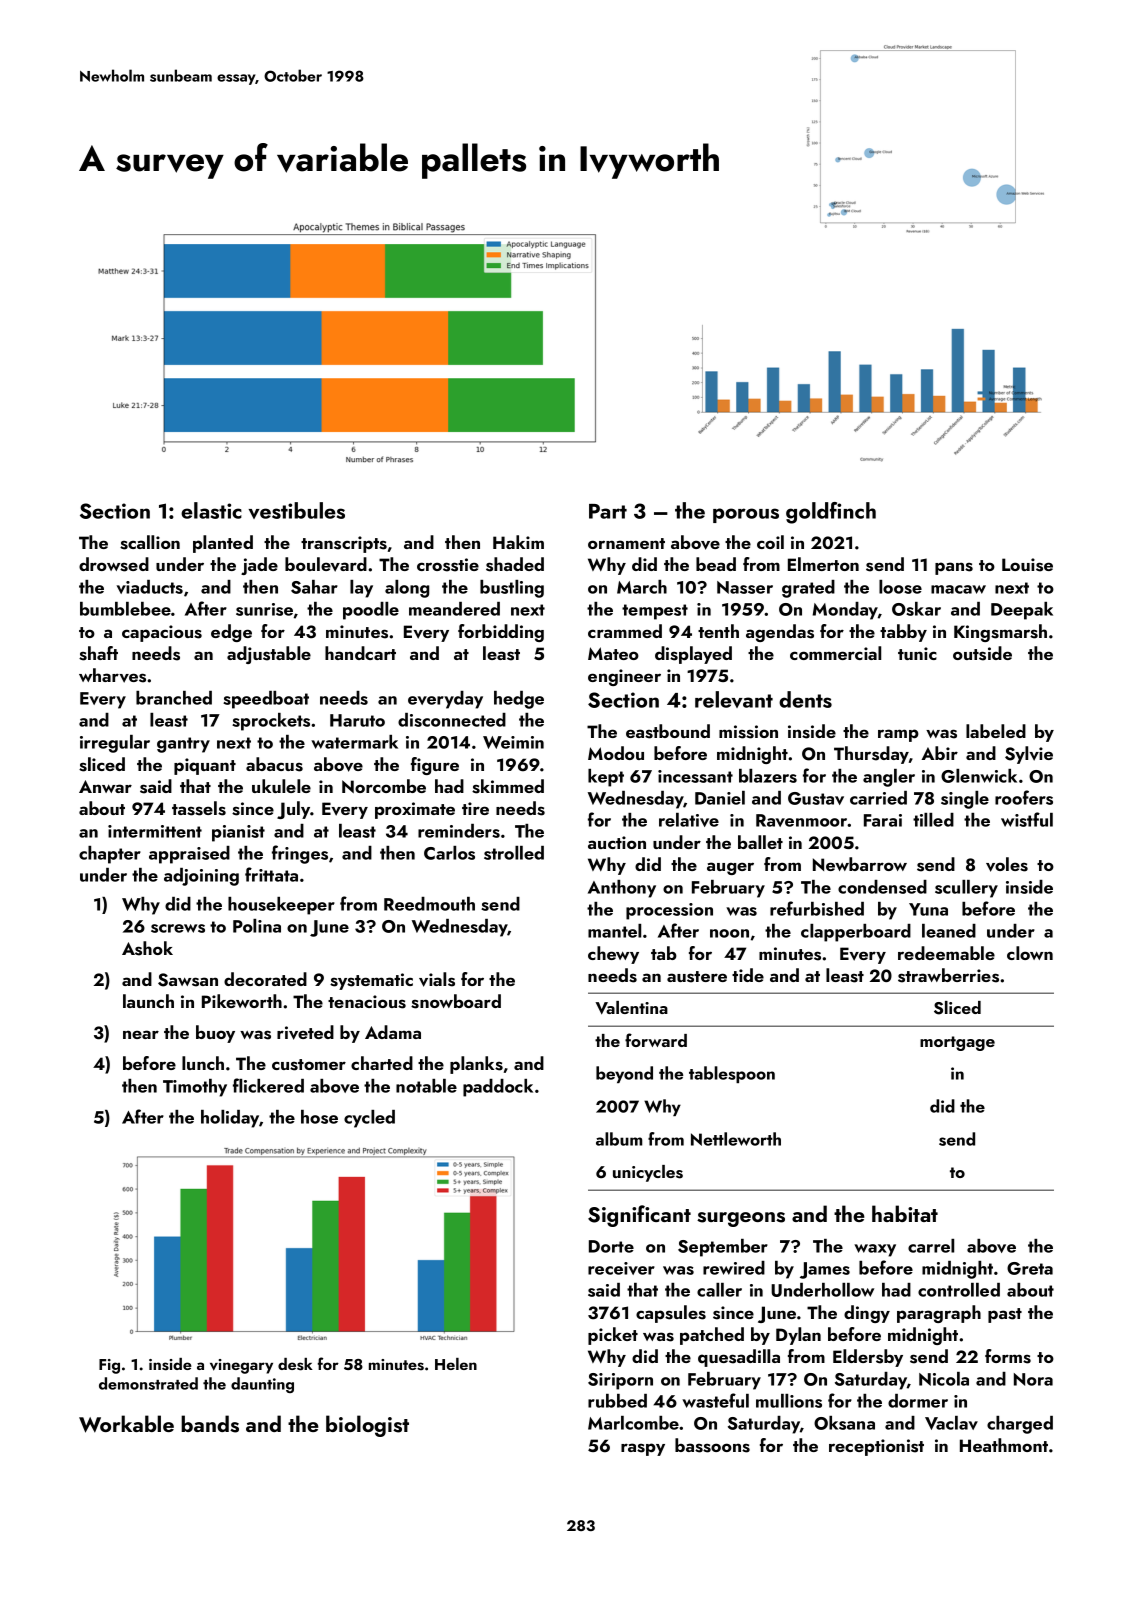 This document has width=1133, height=1602. What do you see at coordinates (211, 510) in the document?
I see `elastic` at bounding box center [211, 510].
